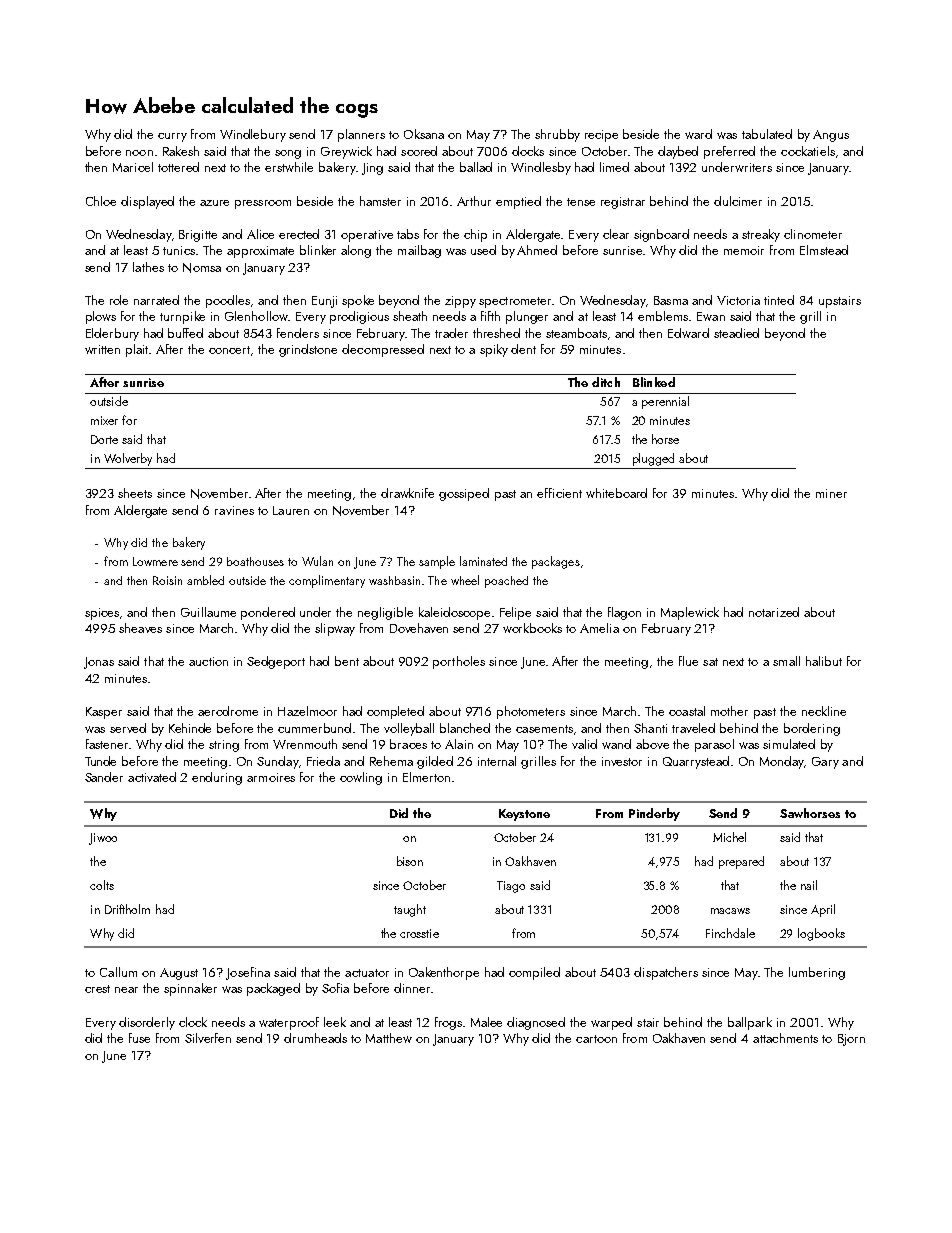  I want to click on tinted, so click(779, 300).
